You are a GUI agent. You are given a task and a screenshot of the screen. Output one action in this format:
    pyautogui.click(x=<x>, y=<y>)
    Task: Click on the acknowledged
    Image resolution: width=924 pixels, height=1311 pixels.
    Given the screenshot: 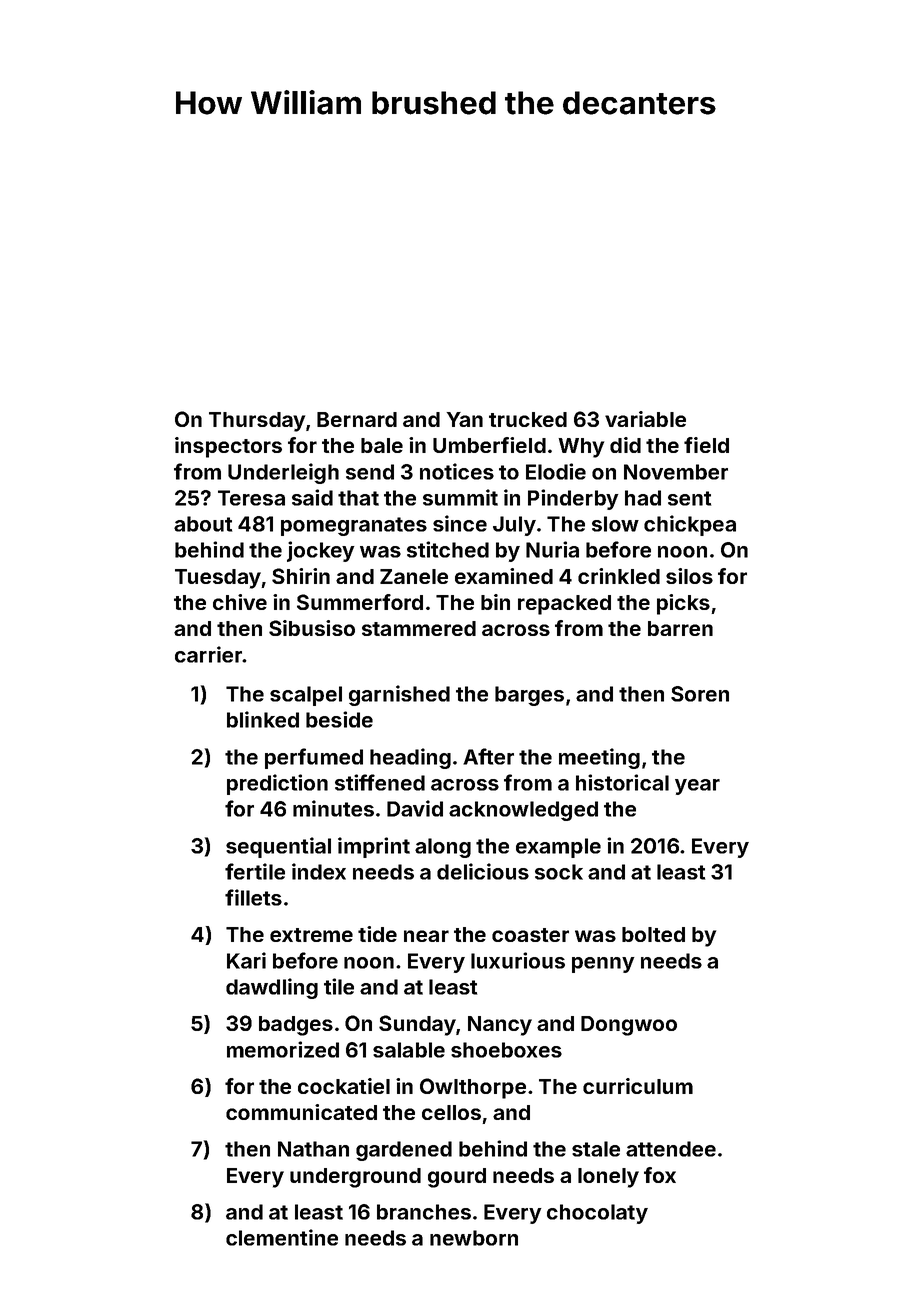 What is the action you would take?
    pyautogui.click(x=523, y=811)
